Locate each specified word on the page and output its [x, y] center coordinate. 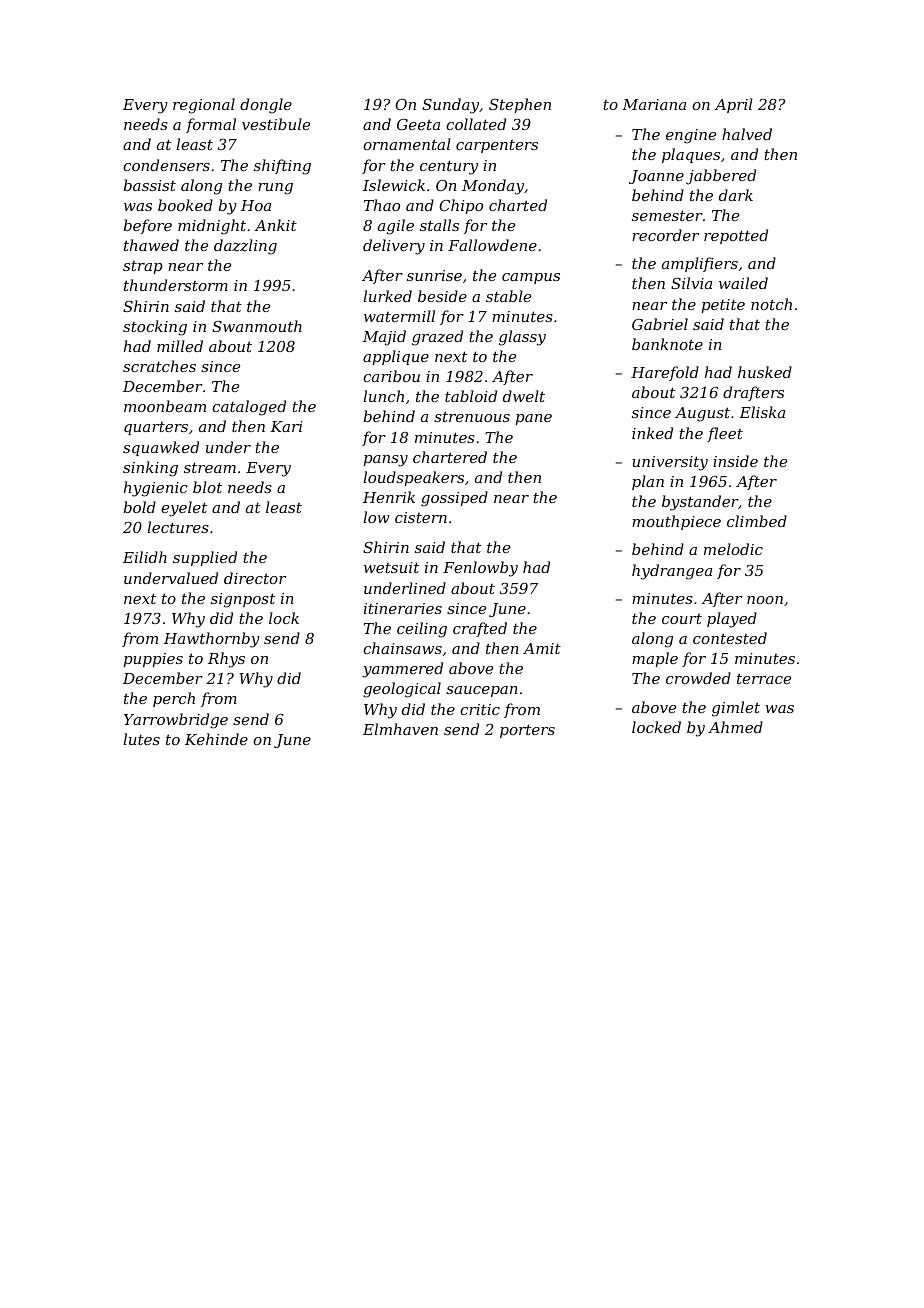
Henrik [389, 497]
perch [174, 699]
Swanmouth [257, 326]
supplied [205, 558]
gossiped [454, 499]
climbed [757, 521]
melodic [733, 549]
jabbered [721, 177]
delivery [394, 247]
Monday [493, 187]
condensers [166, 165]
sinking [150, 469]
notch [771, 304]
